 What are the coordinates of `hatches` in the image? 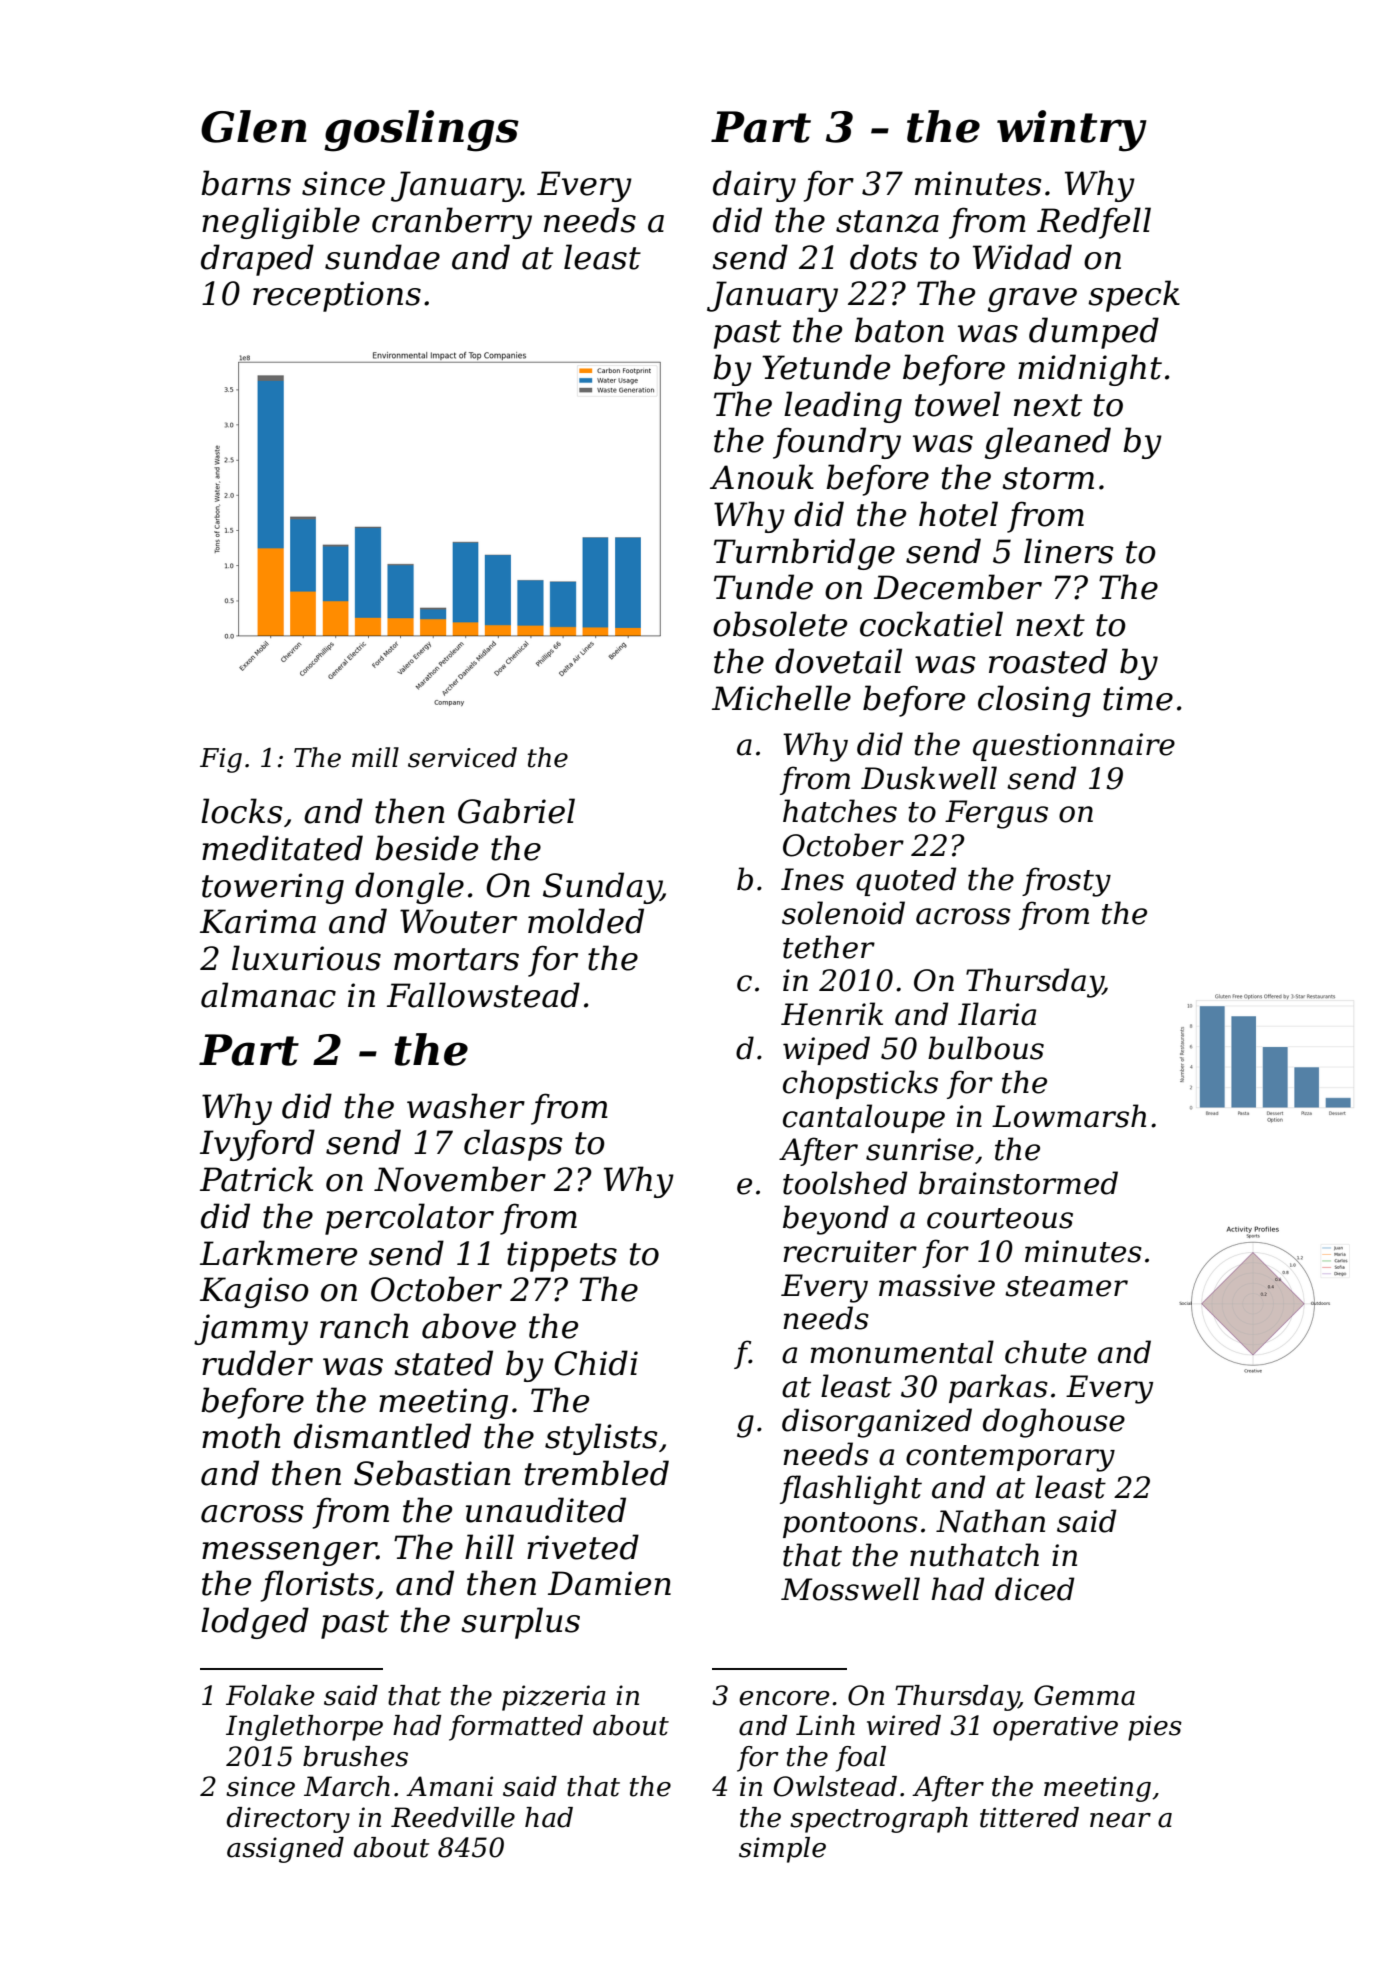 It's located at (840, 811).
